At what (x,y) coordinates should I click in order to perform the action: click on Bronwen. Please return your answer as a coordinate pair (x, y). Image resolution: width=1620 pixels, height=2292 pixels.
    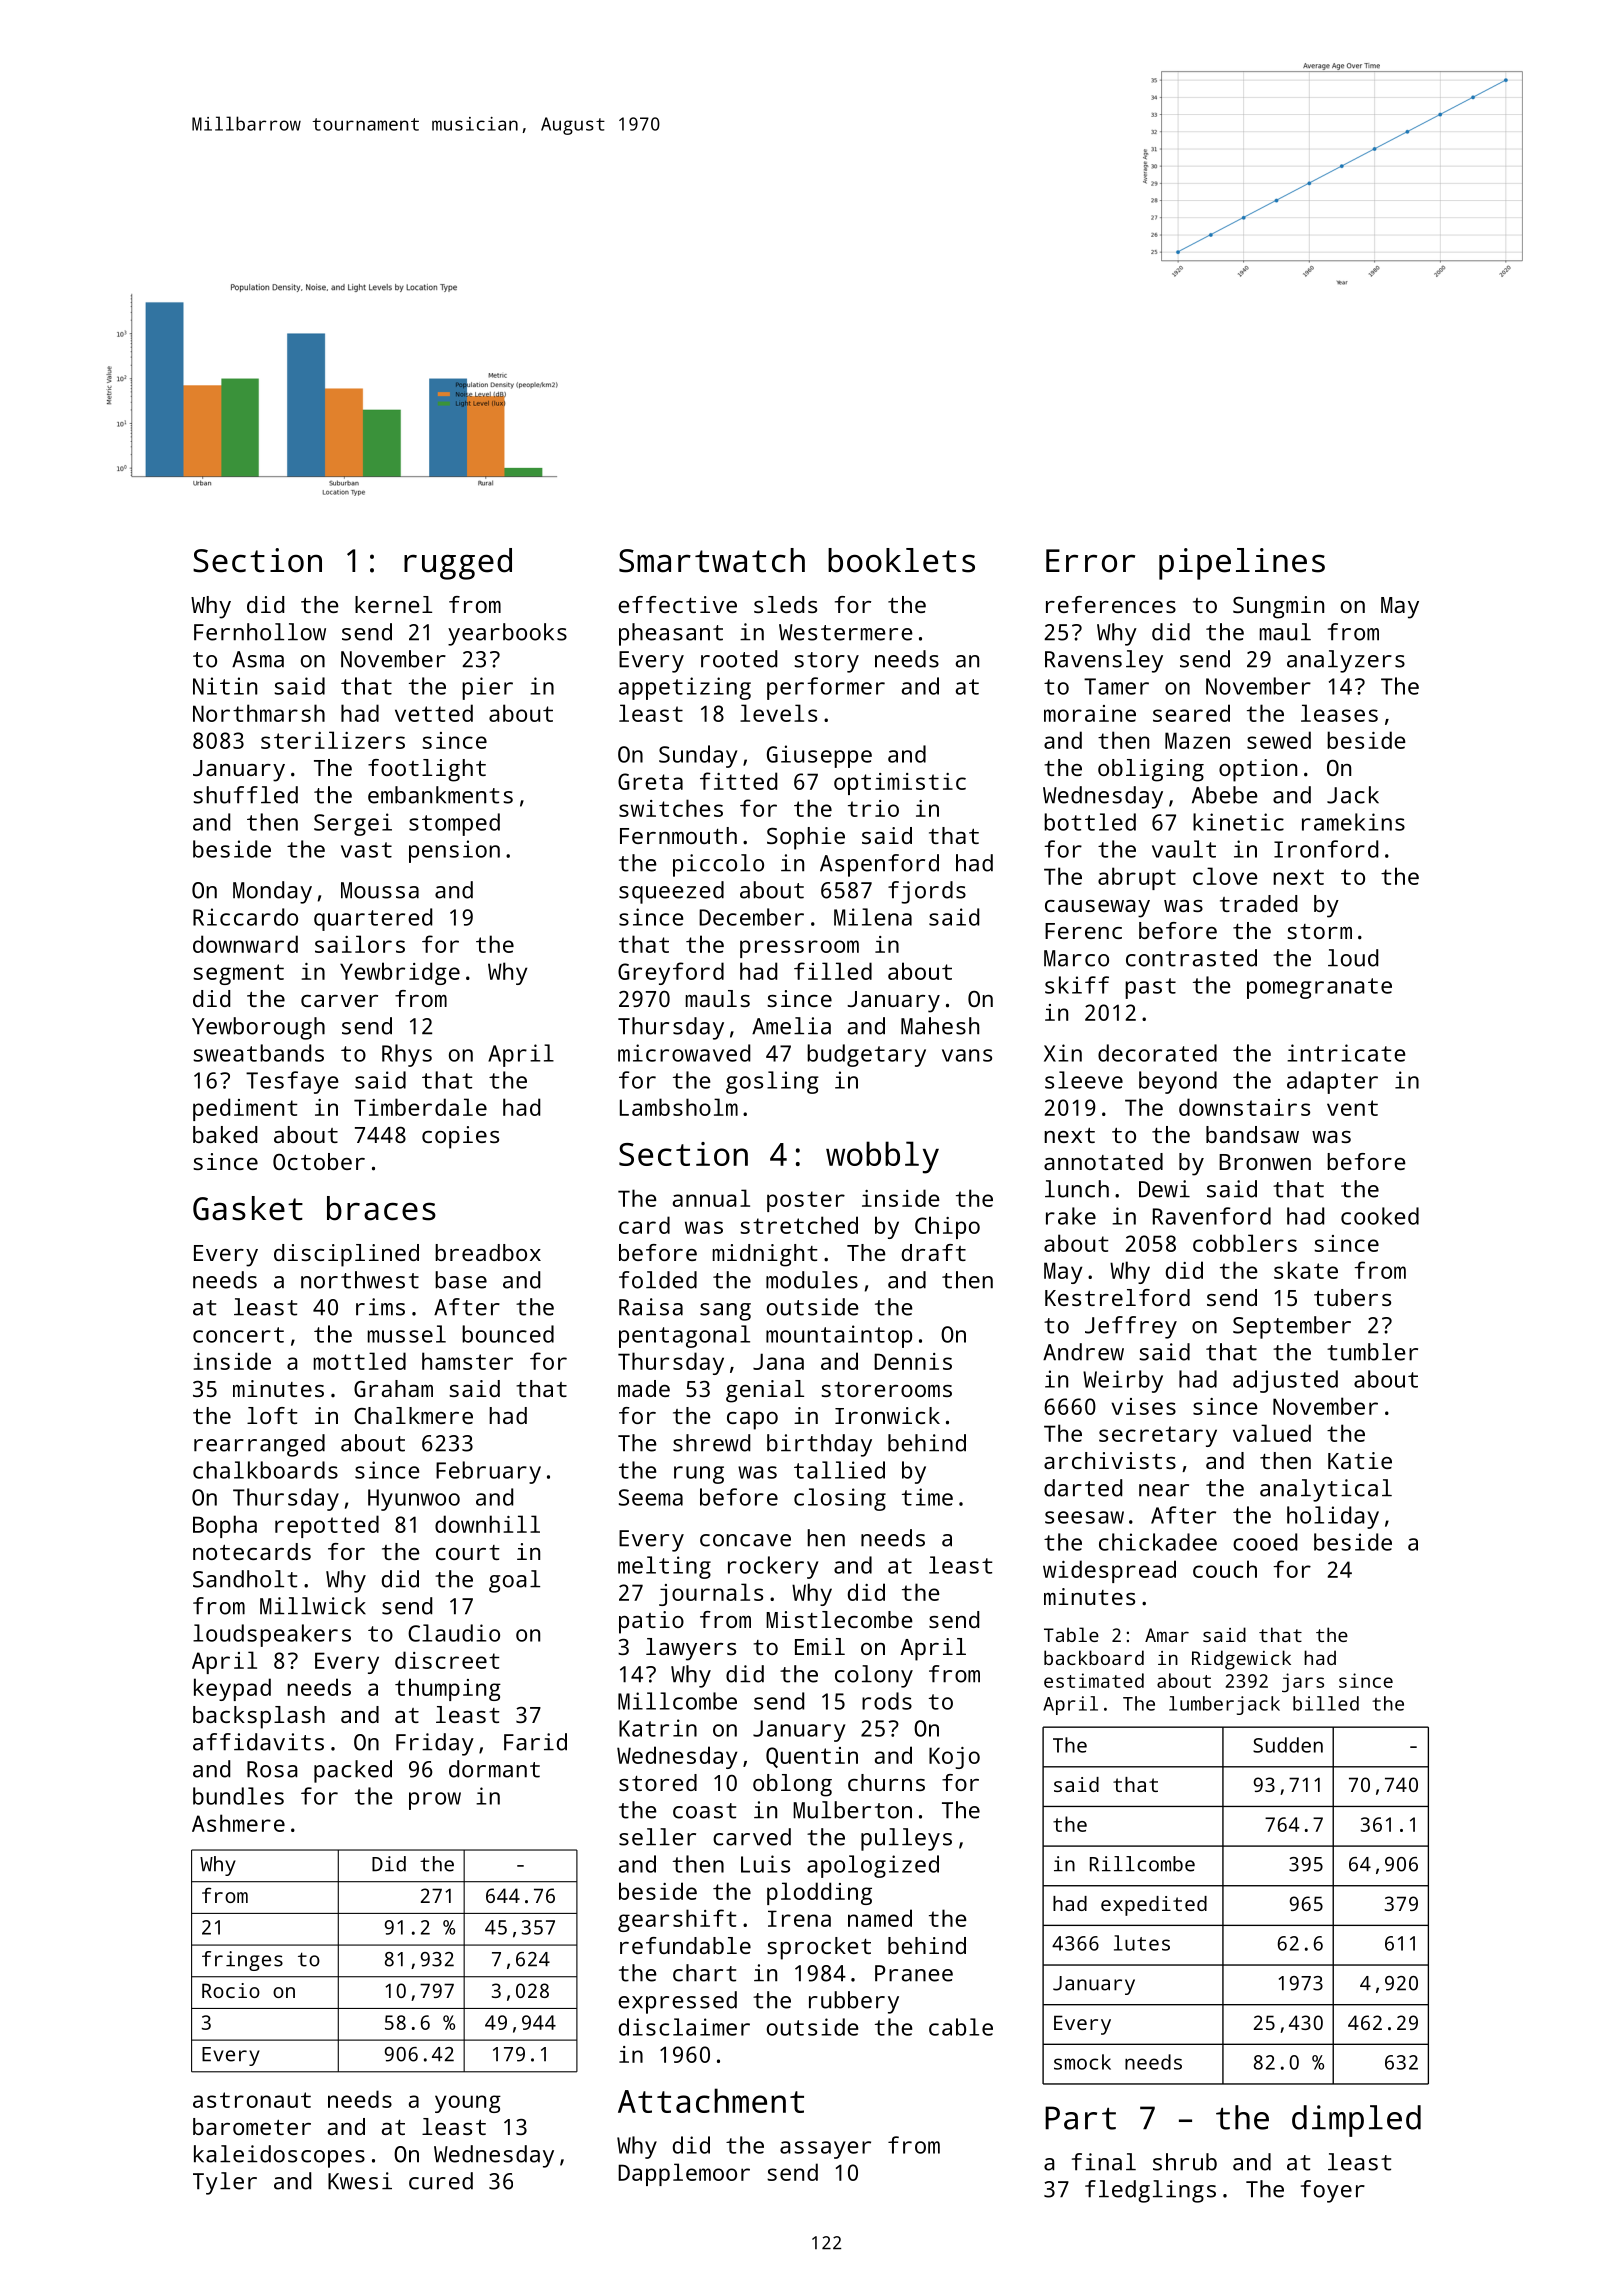
    Looking at the image, I should click on (1265, 1162).
